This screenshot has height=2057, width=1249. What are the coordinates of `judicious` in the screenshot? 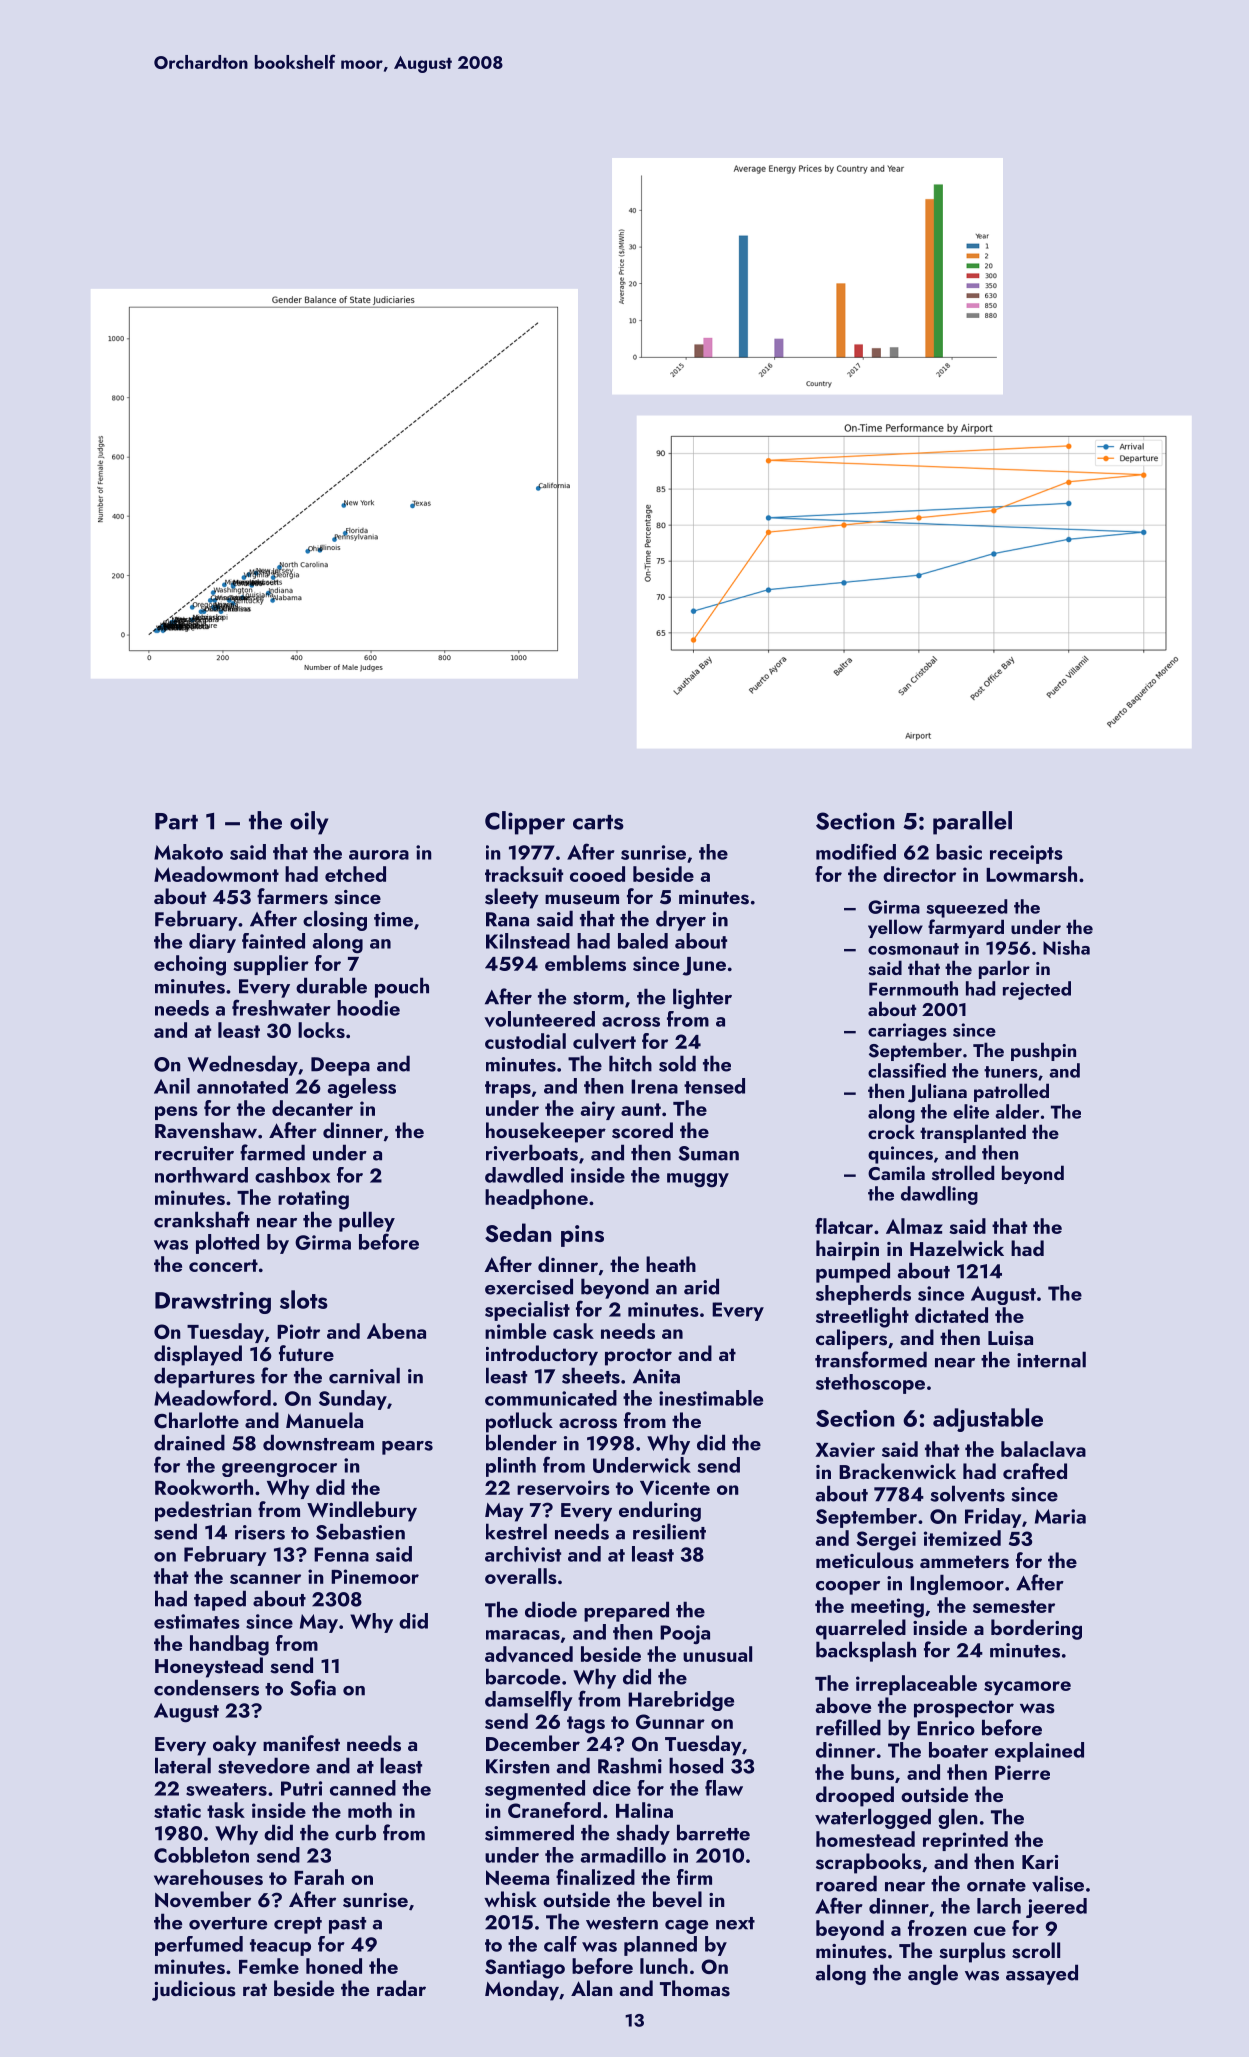 It's located at (194, 1990).
